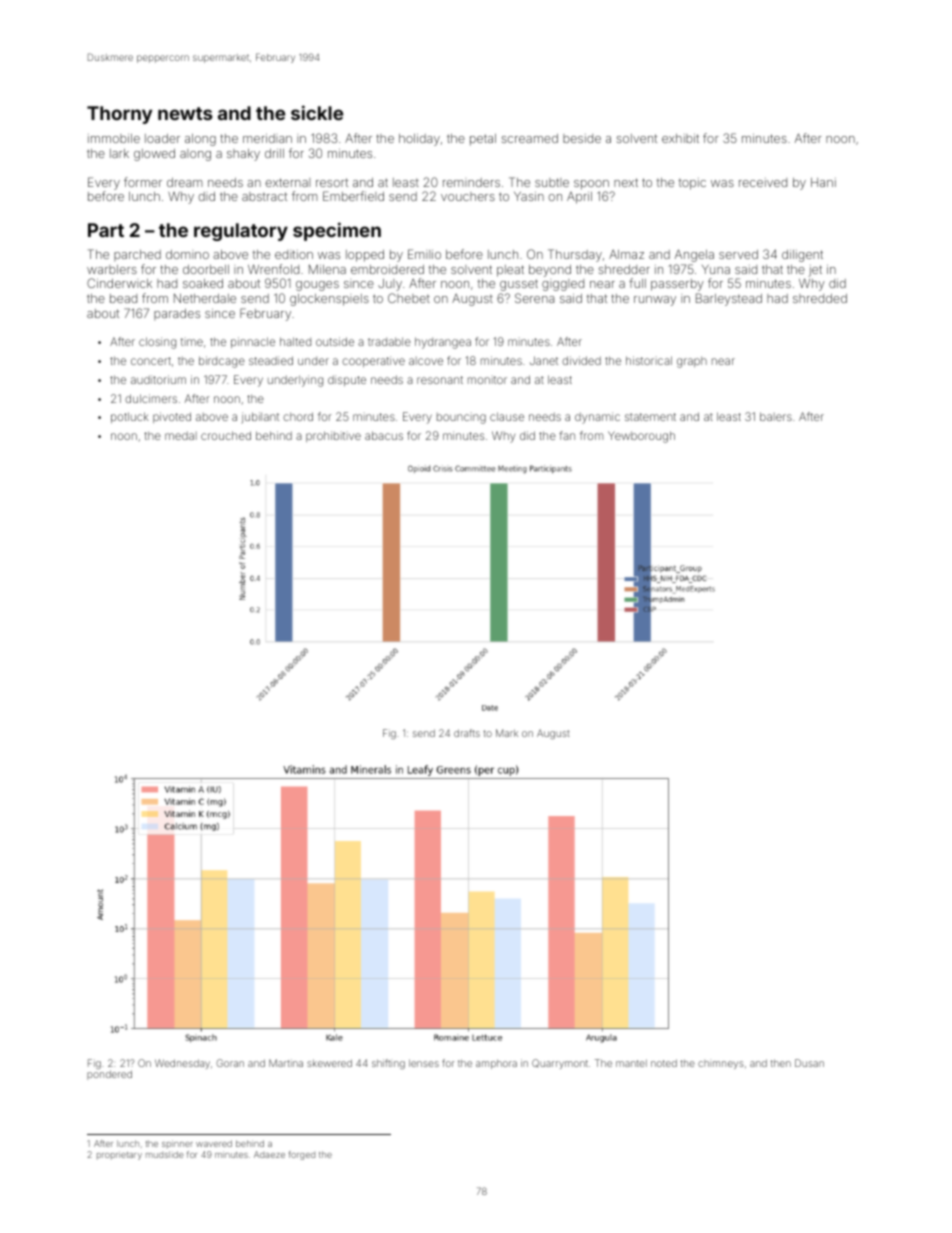  I want to click on Quarrymont, so click(560, 1064).
